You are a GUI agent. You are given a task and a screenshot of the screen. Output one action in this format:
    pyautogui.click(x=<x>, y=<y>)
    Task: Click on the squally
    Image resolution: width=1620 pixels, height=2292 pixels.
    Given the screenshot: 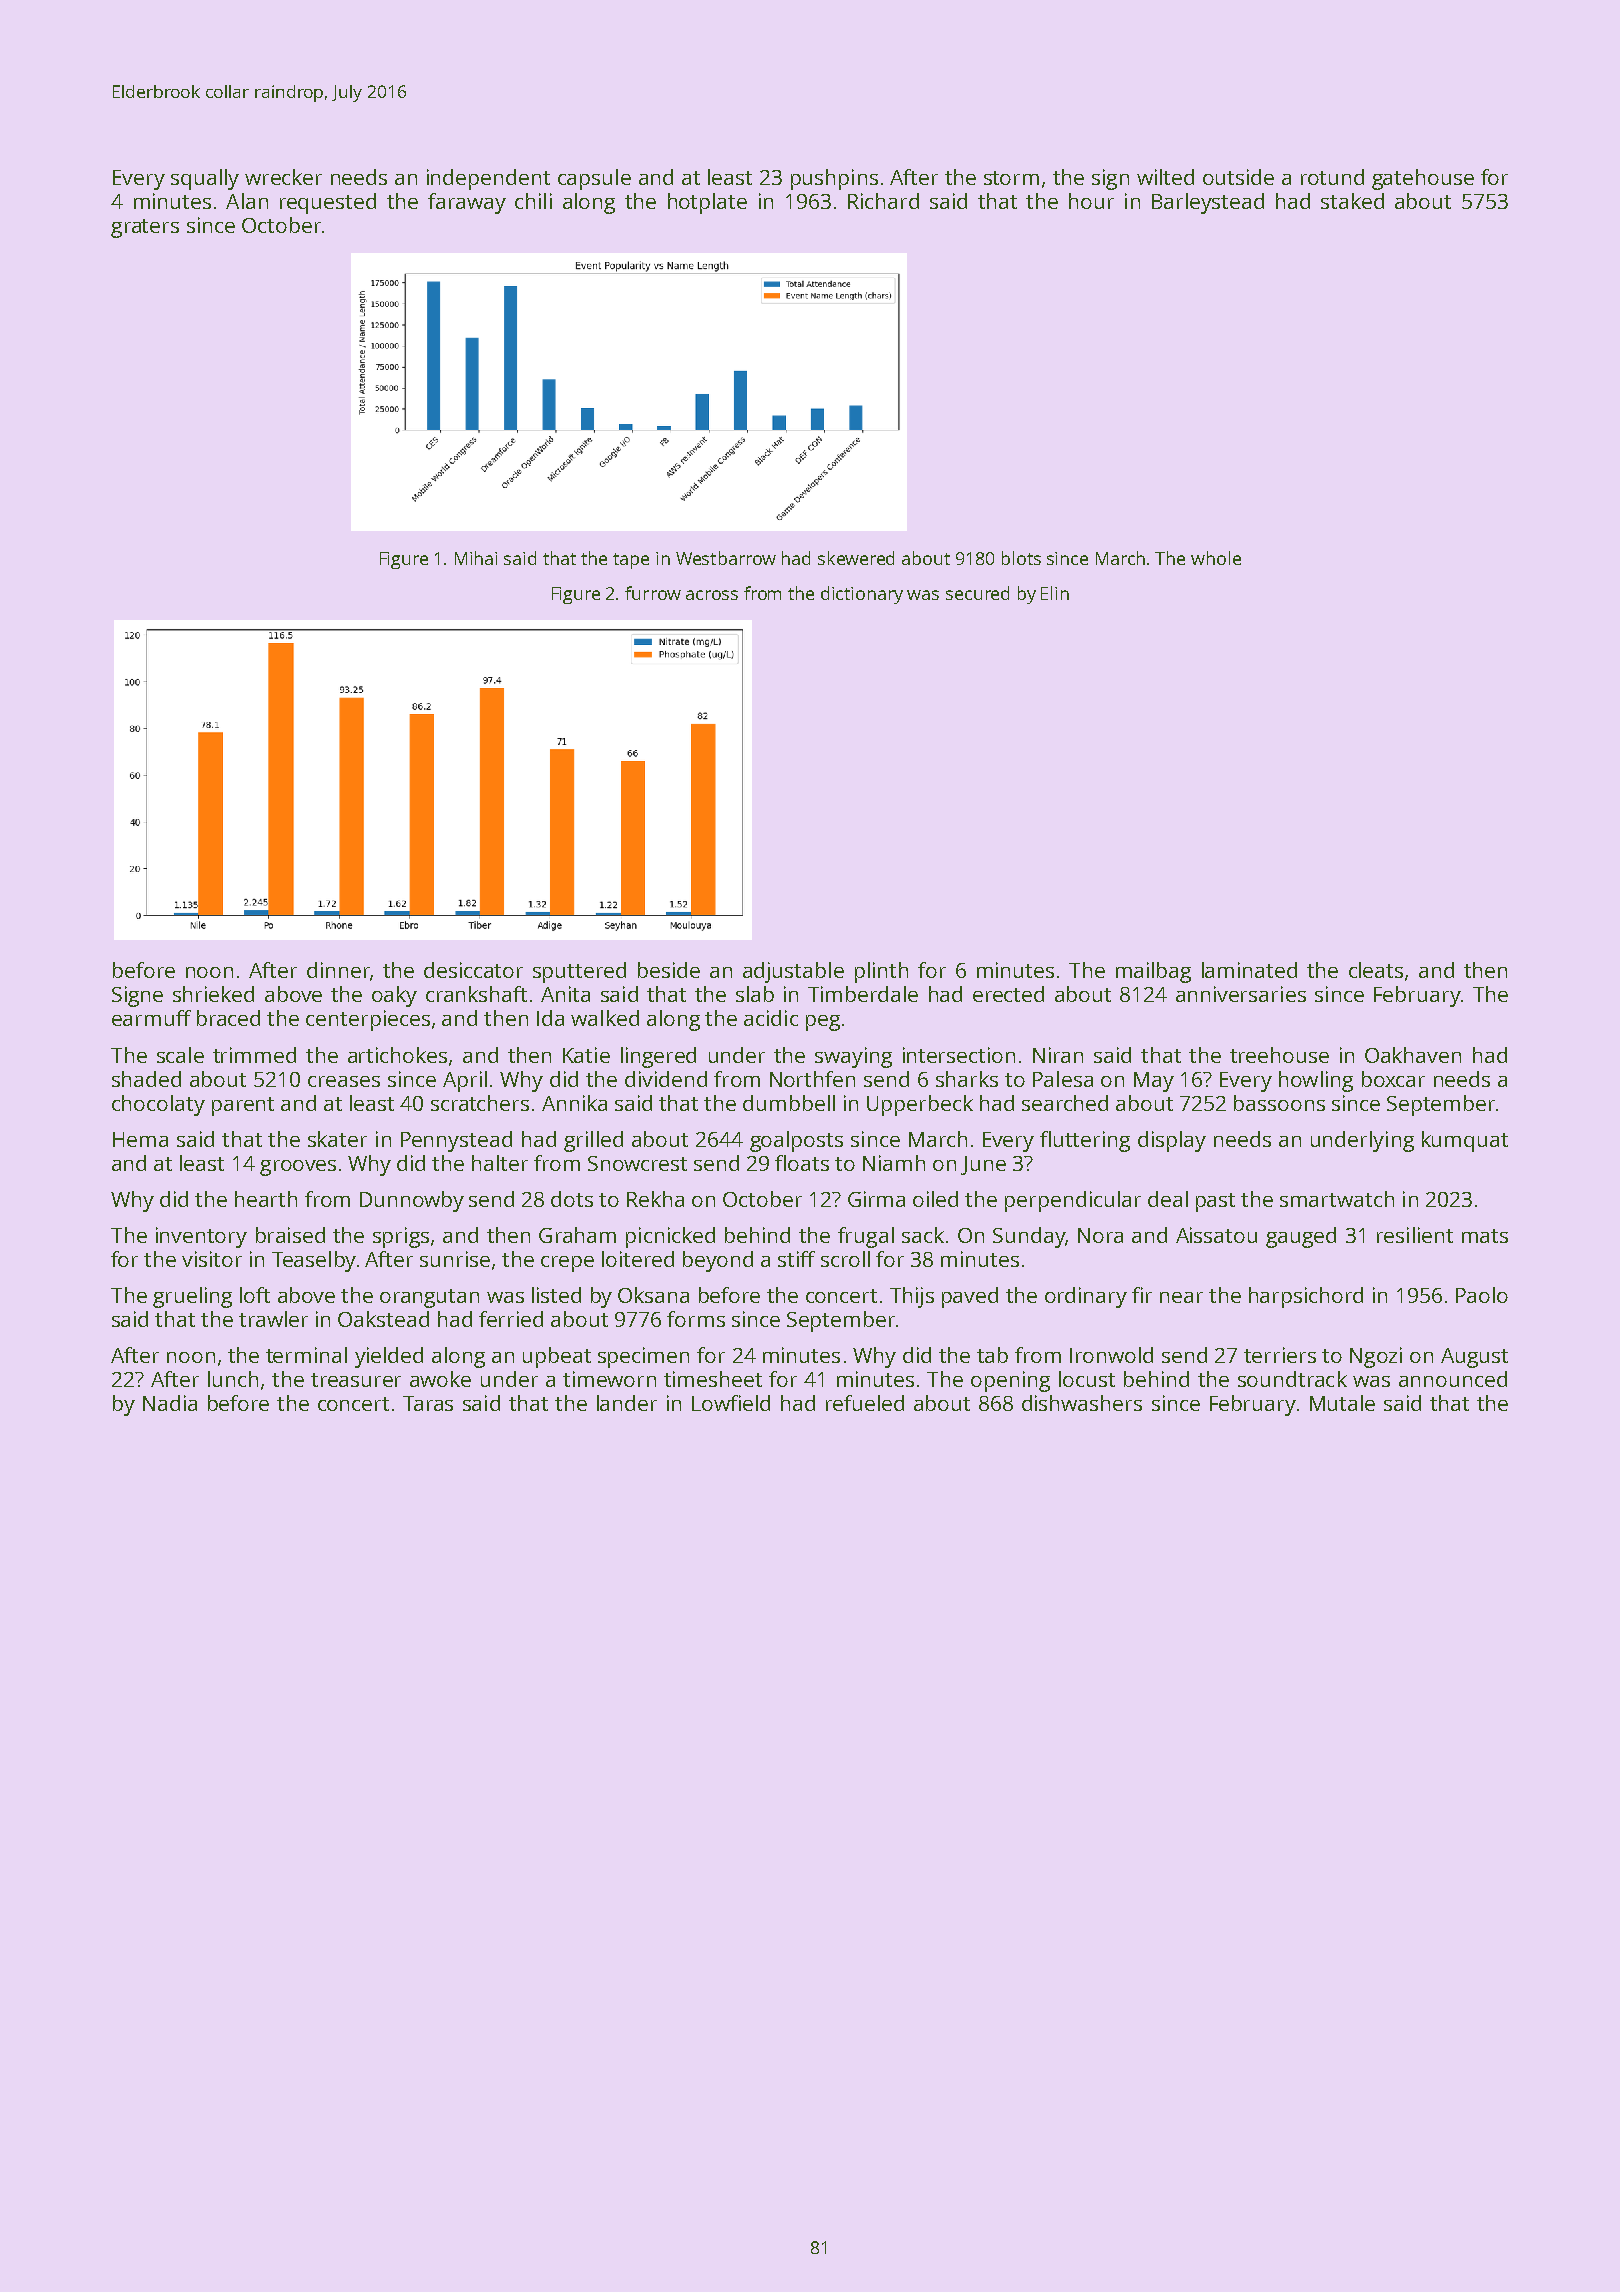 What is the action you would take?
    pyautogui.click(x=205, y=179)
